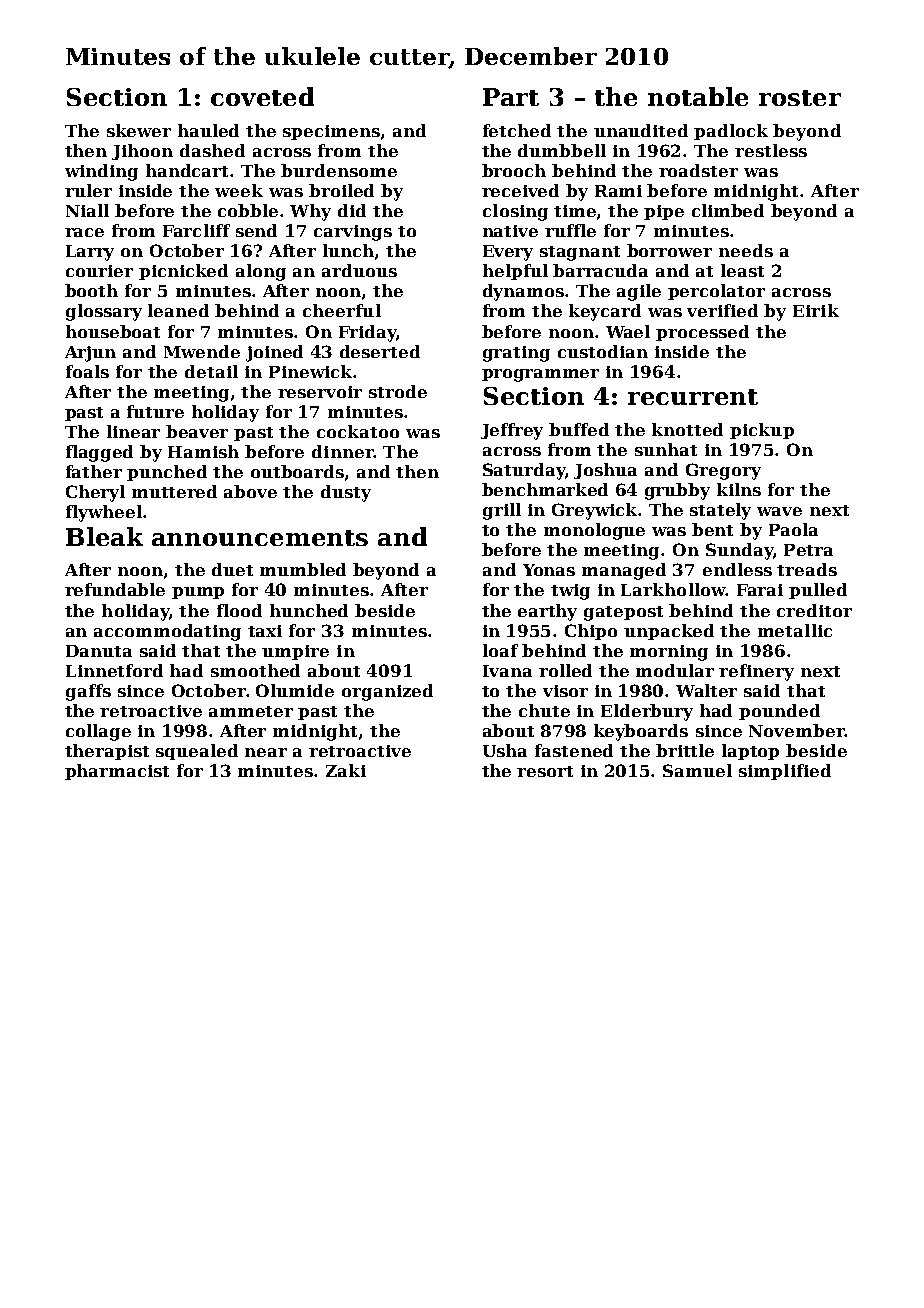  Describe the element at coordinates (139, 130) in the screenshot. I see `skewer` at that location.
